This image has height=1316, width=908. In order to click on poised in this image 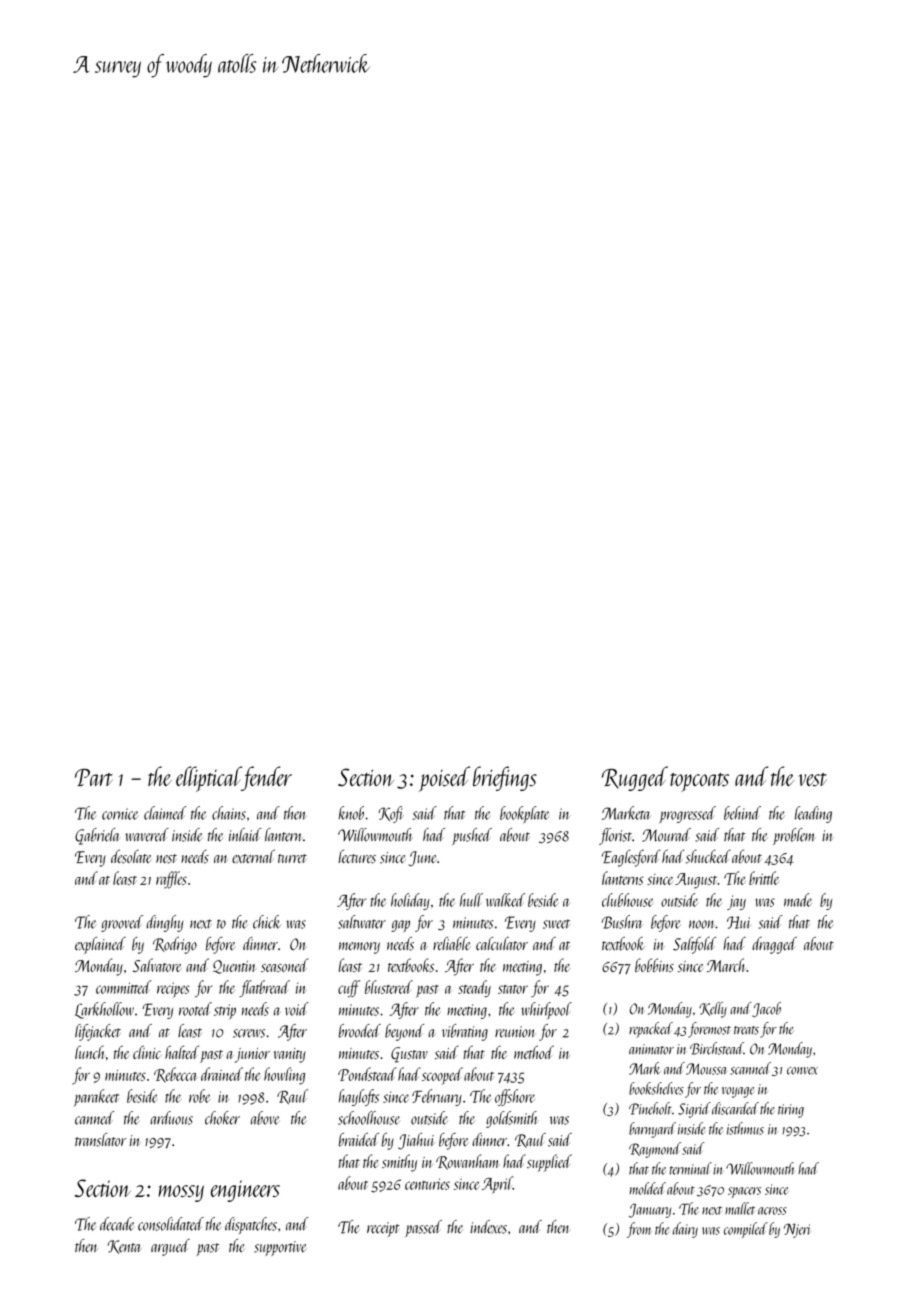, I will do `click(444, 779)`.
